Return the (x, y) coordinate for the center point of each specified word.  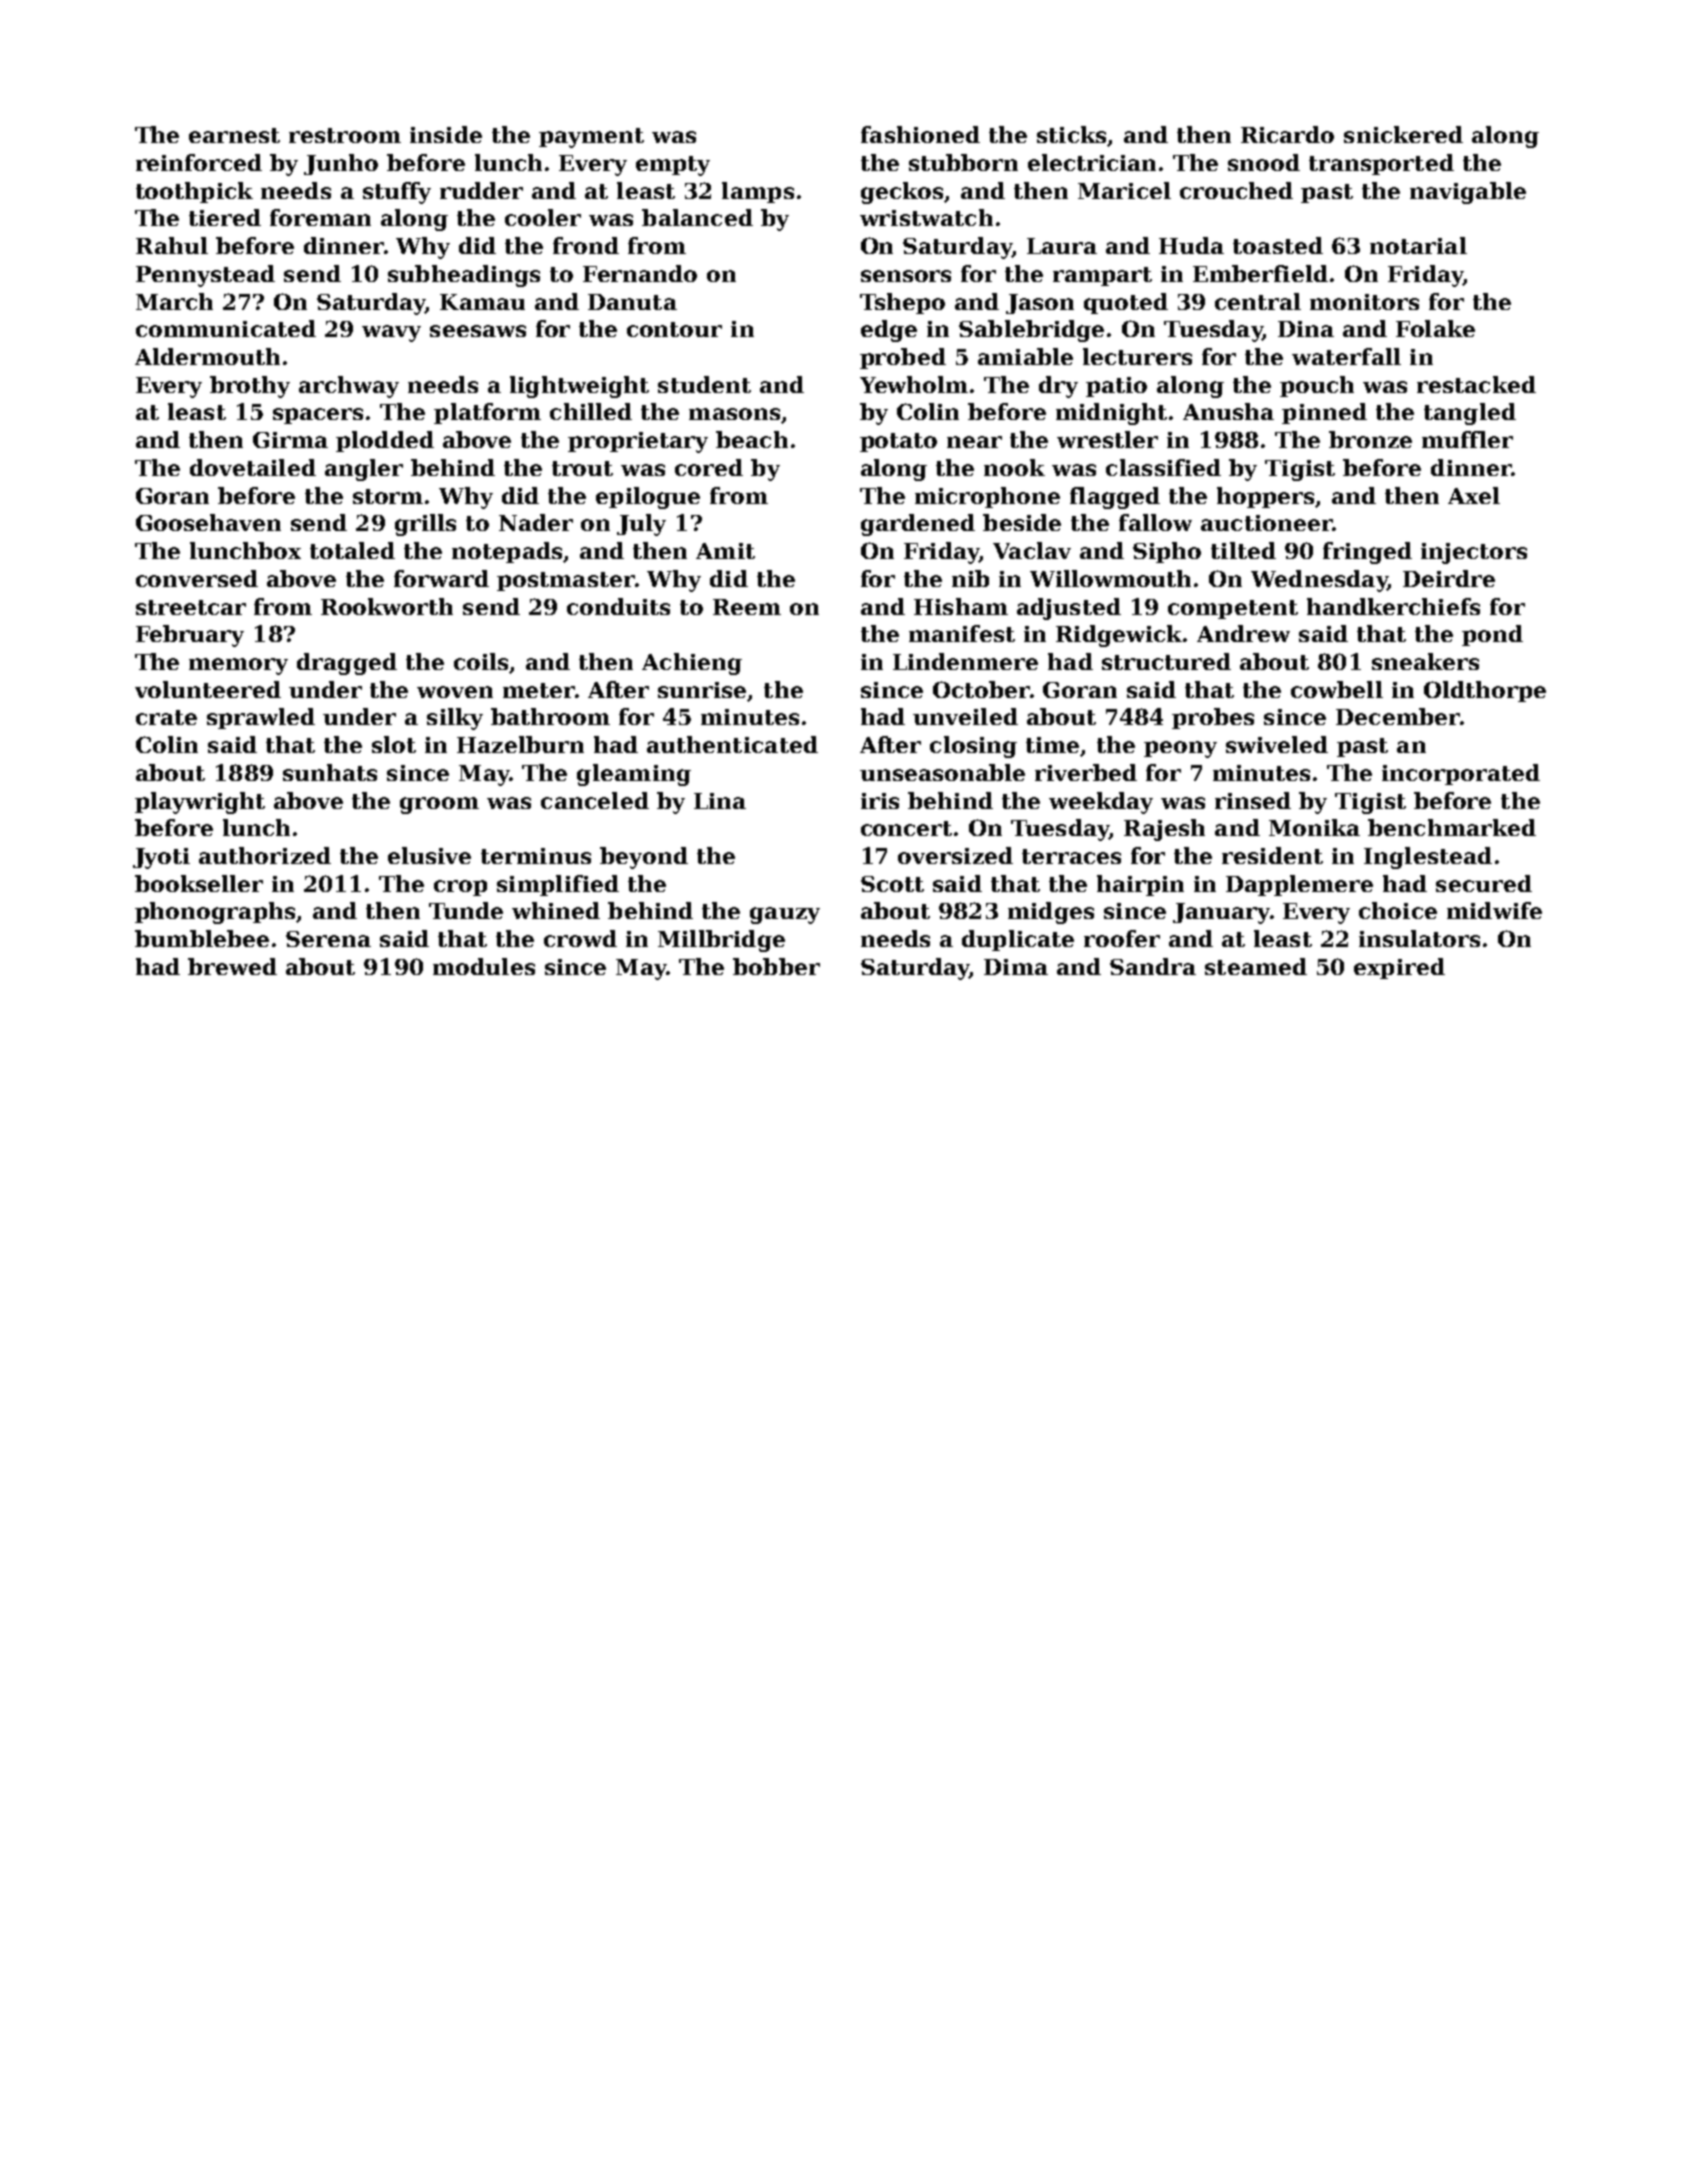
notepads (508, 552)
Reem (747, 607)
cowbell (1337, 689)
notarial (1418, 245)
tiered (225, 217)
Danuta (632, 302)
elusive (429, 855)
